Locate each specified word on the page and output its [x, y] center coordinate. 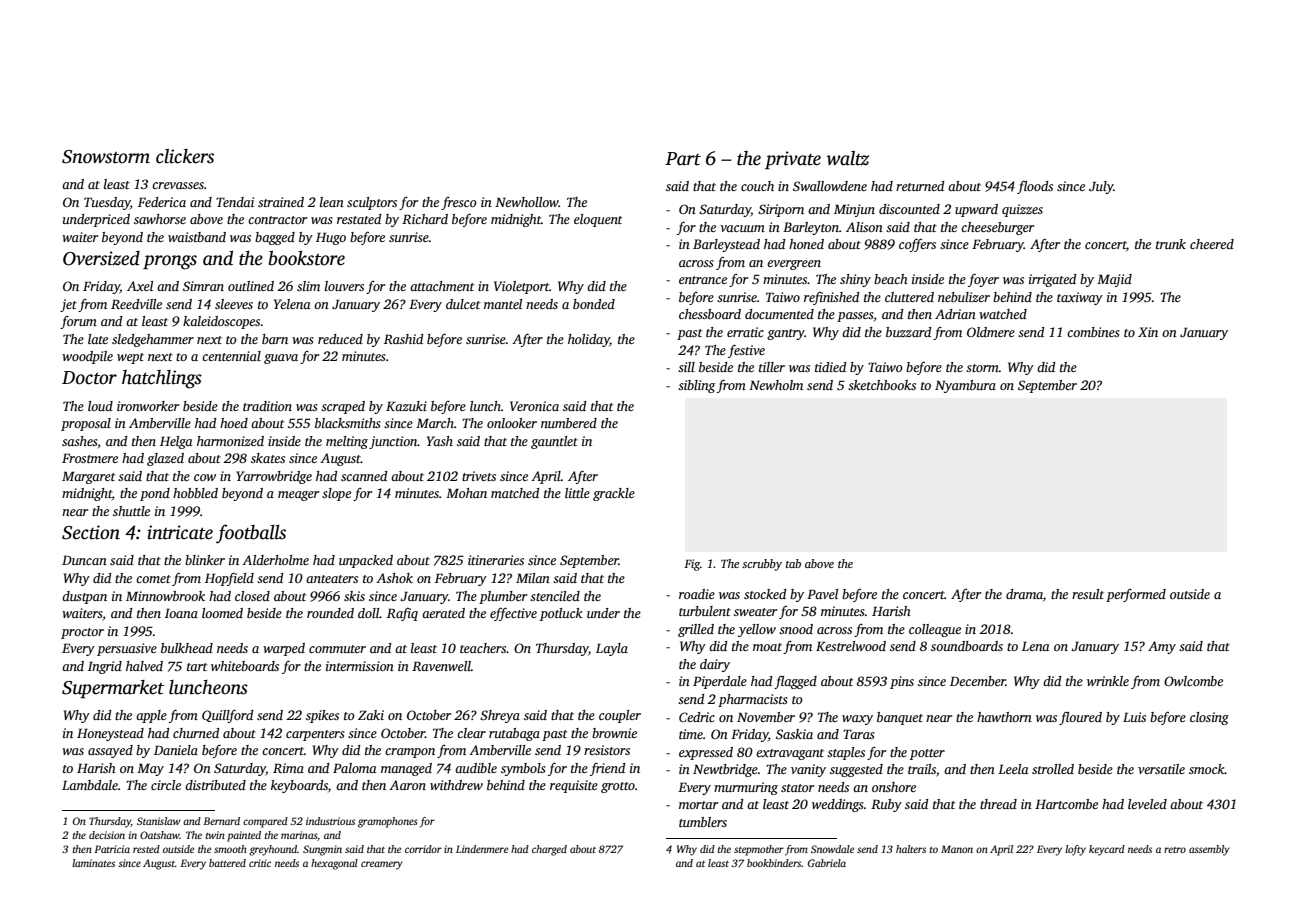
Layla [612, 649]
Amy [1162, 647]
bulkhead [187, 648]
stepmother [759, 850]
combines [1093, 332]
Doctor [89, 378]
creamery [382, 865]
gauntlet [554, 442]
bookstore [307, 258]
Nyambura [965, 386]
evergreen [794, 265]
